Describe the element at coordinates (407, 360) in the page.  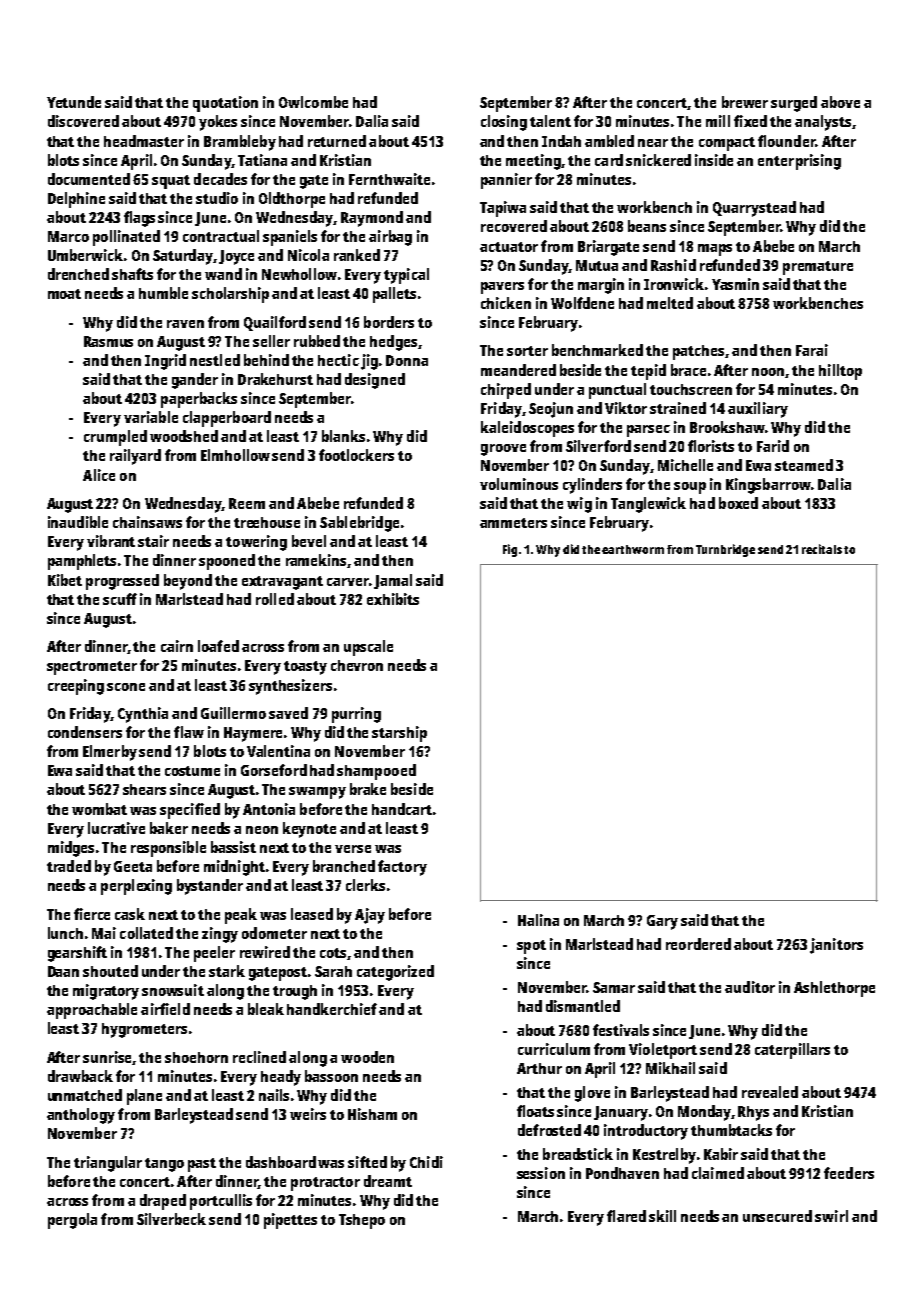
I see `Donna` at that location.
